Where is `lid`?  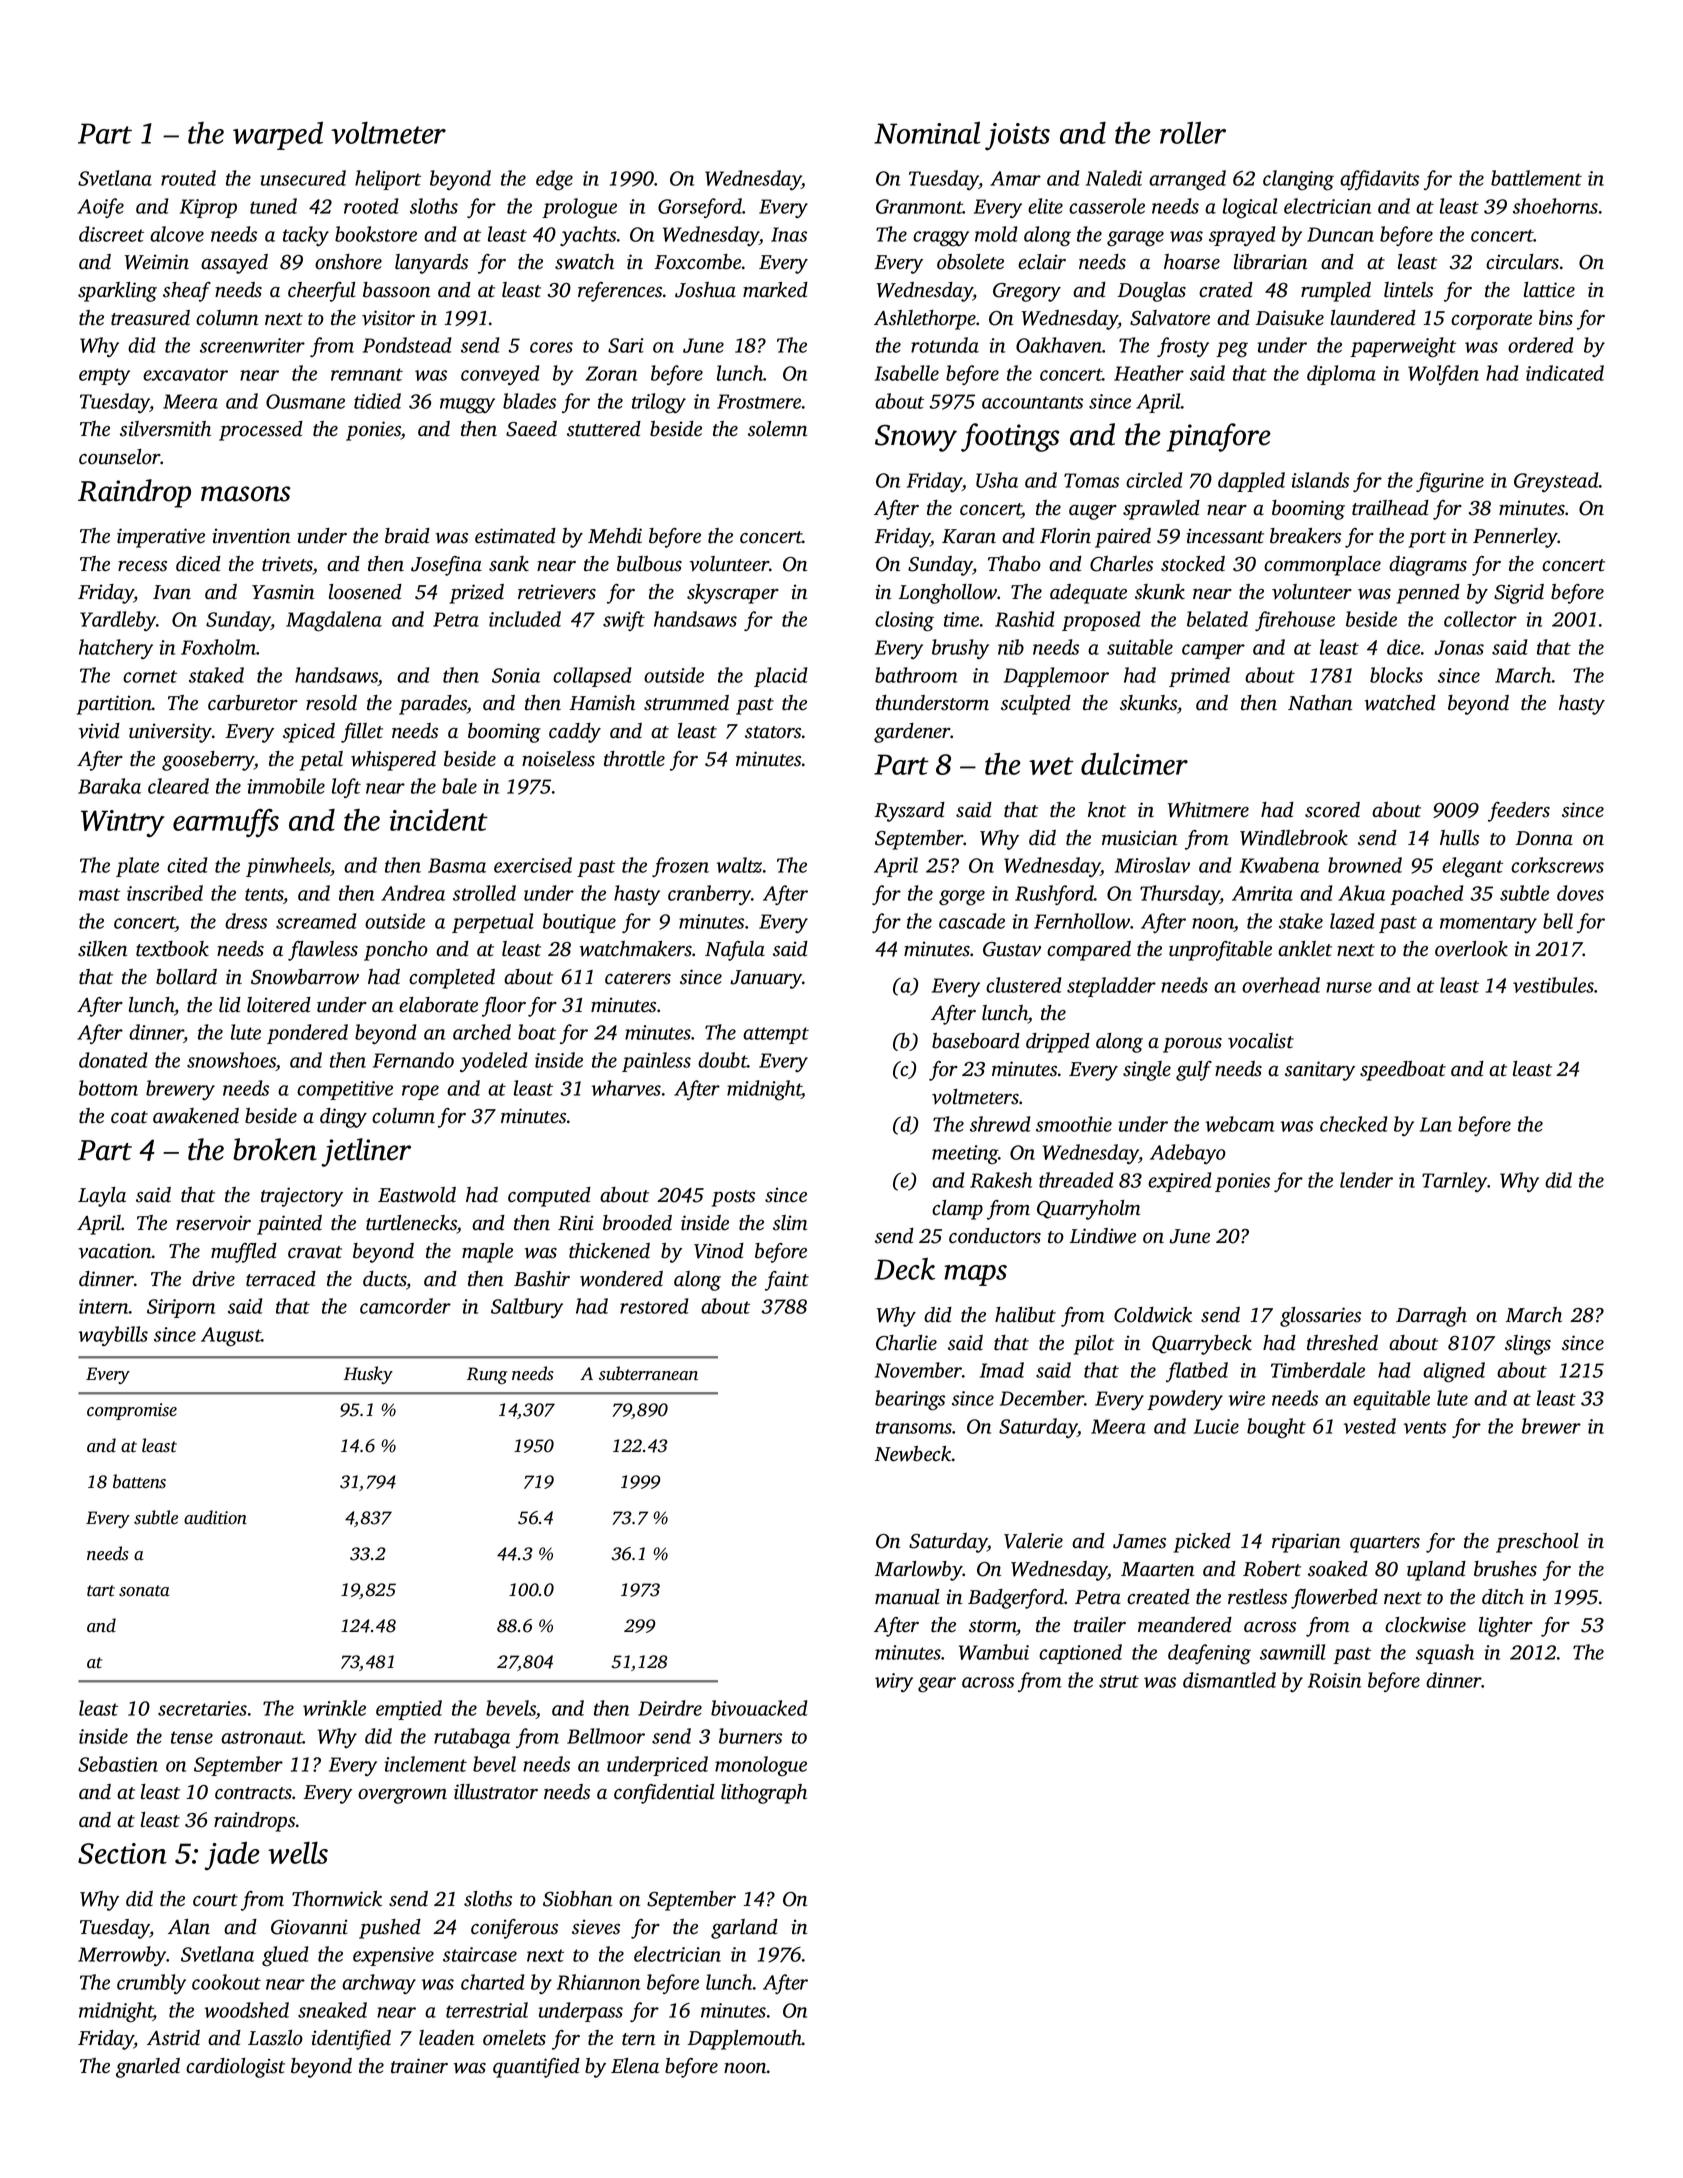 lid is located at coordinates (230, 1005).
